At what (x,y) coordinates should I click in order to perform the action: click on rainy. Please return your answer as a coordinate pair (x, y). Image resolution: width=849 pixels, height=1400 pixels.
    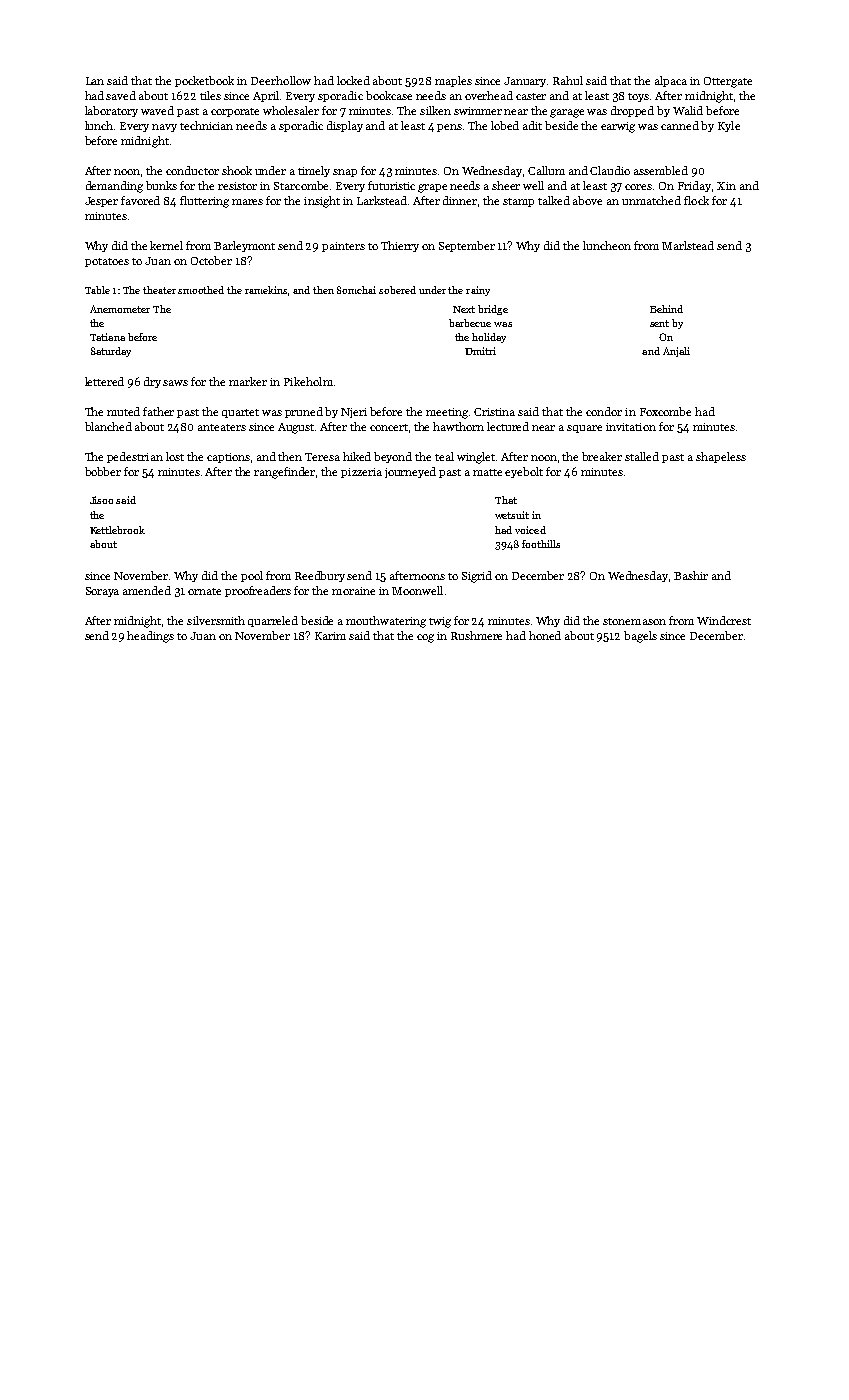
    Looking at the image, I should click on (478, 291).
